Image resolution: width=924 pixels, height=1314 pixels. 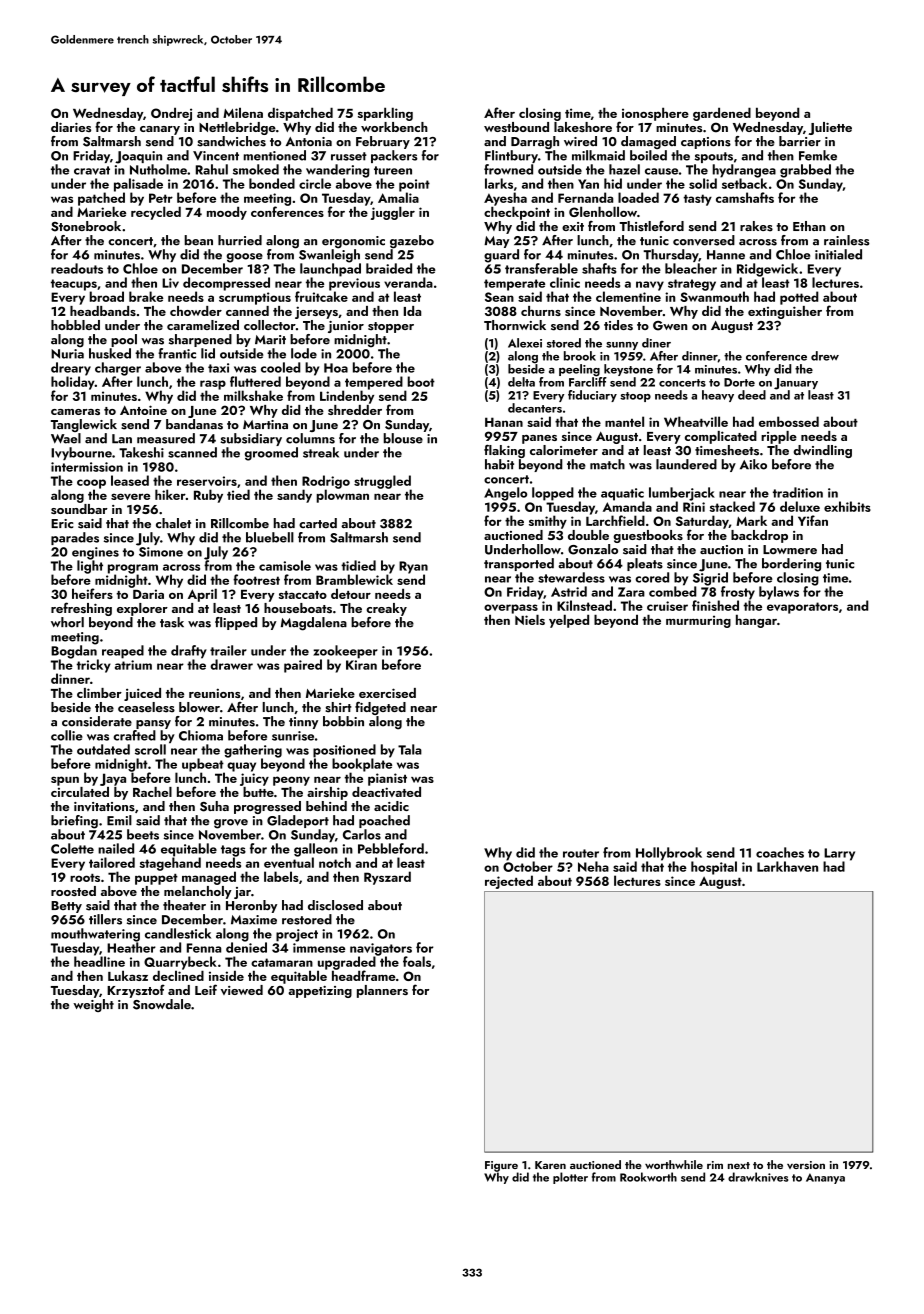 I want to click on yelped, so click(x=569, y=621).
